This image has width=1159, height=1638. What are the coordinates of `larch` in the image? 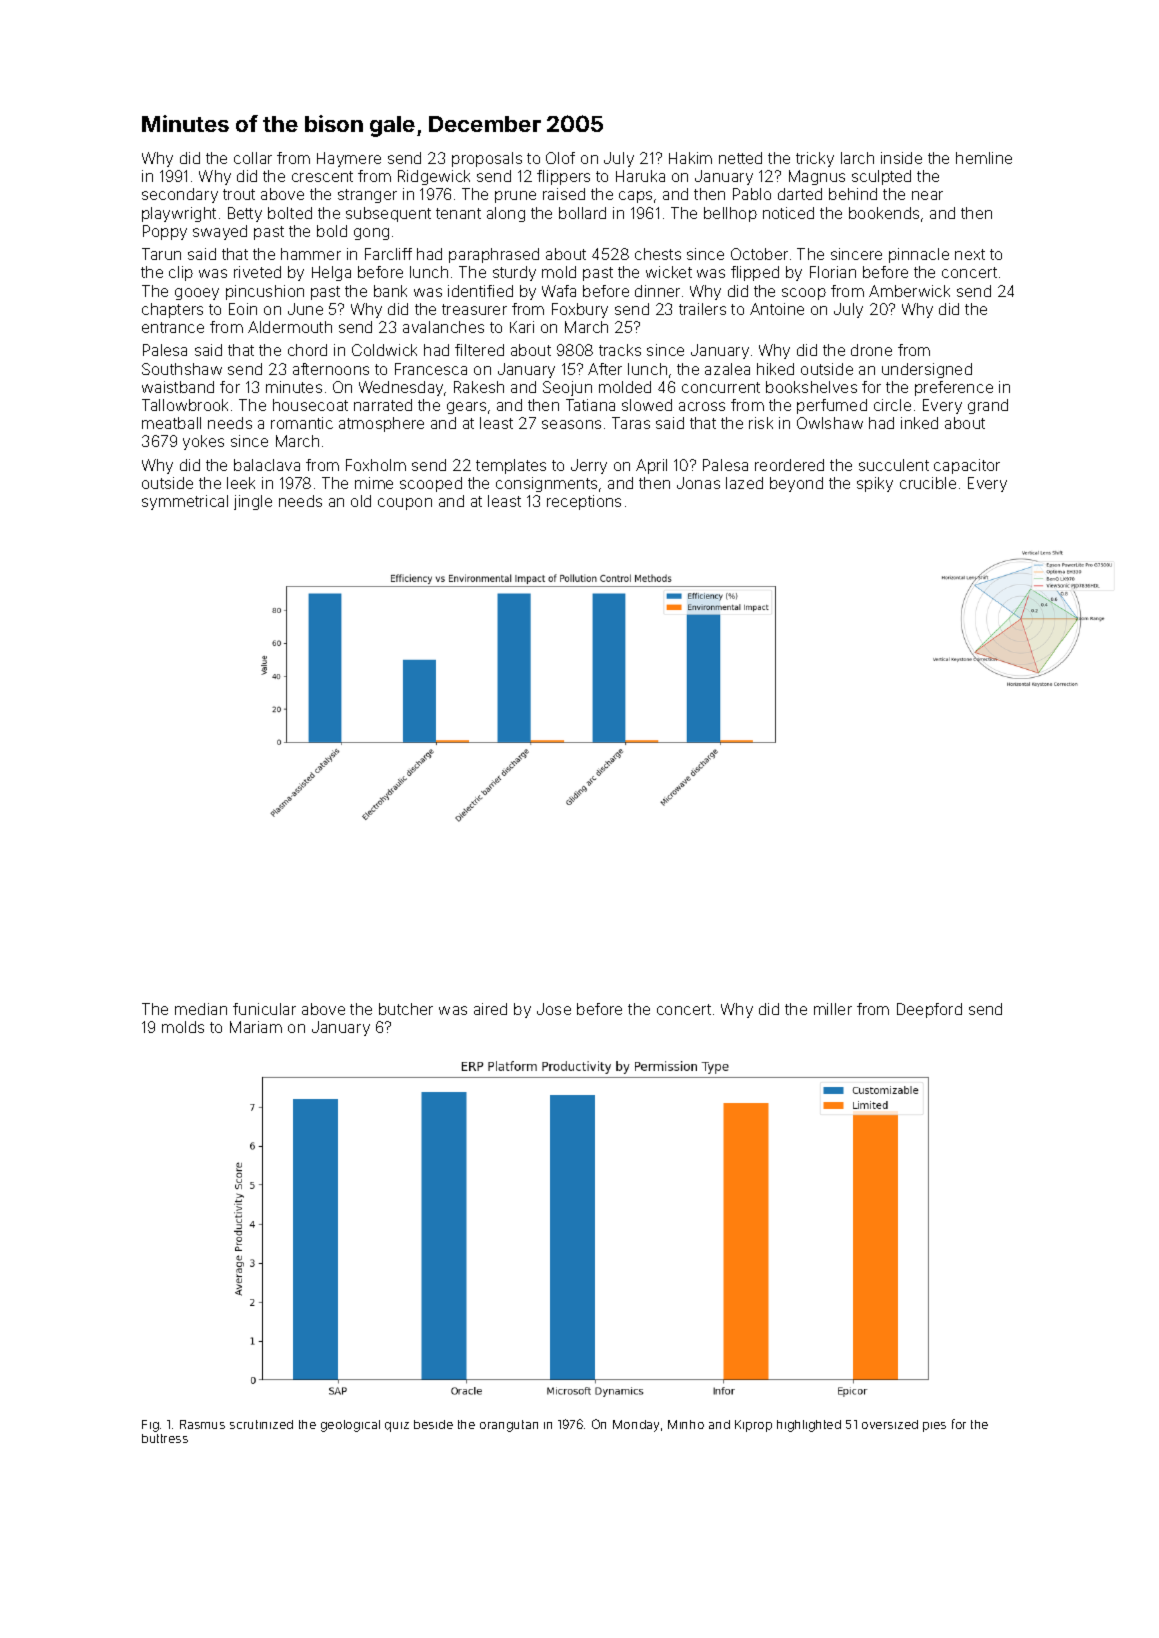 It's located at (857, 158).
